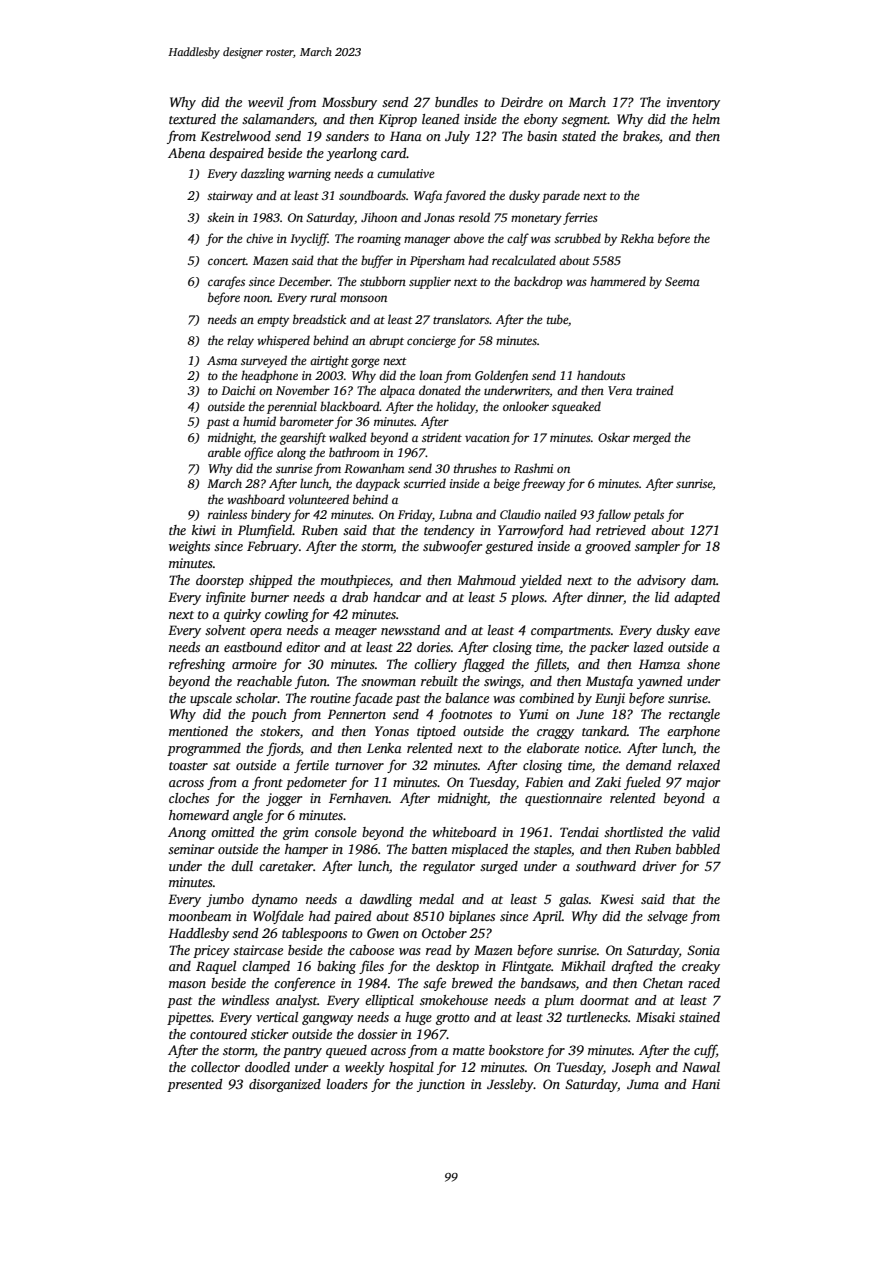 The image size is (889, 1261). What do you see at coordinates (453, 1019) in the document?
I see `grotto` at bounding box center [453, 1019].
